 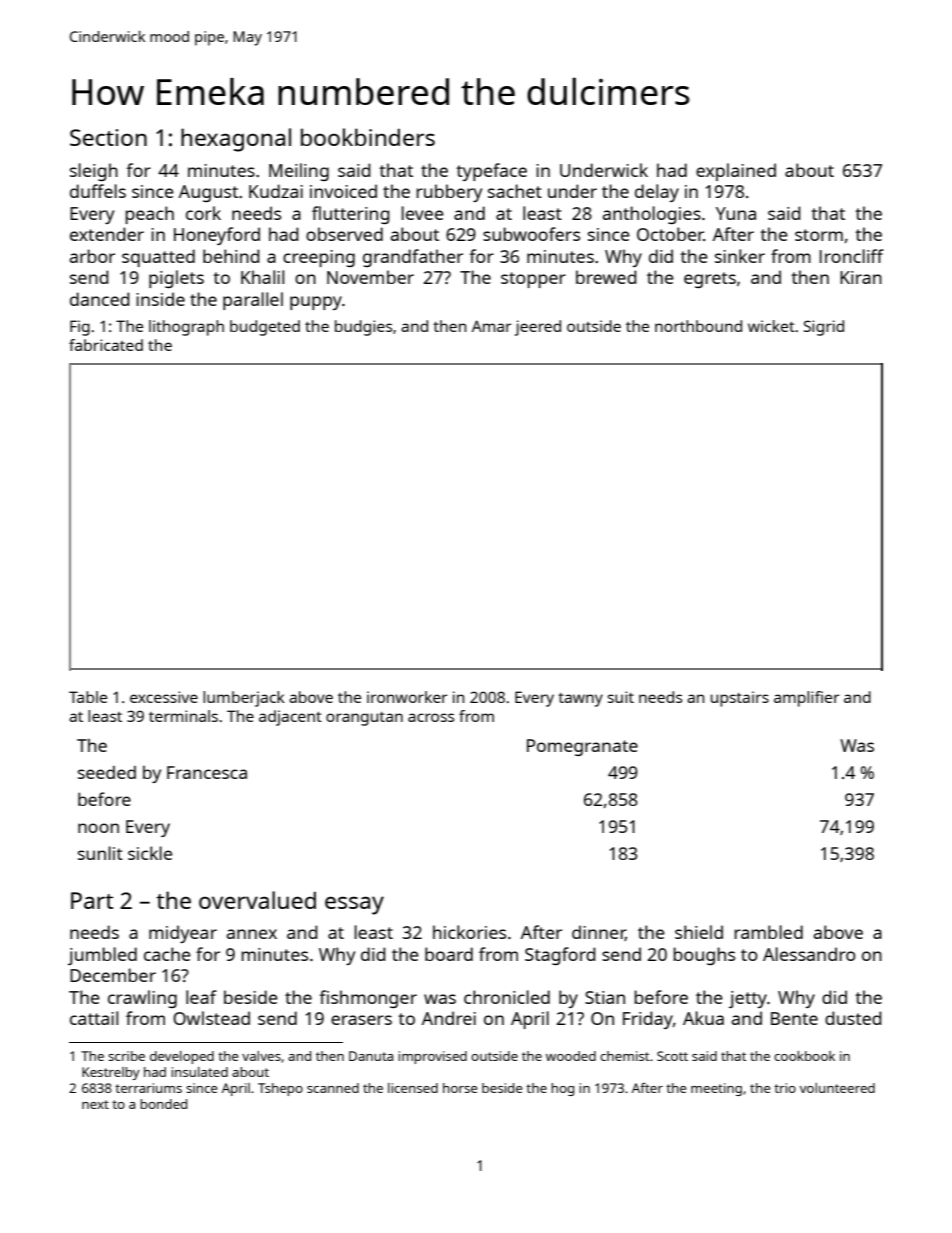 What do you see at coordinates (236, 140) in the document?
I see `hexagonal` at bounding box center [236, 140].
